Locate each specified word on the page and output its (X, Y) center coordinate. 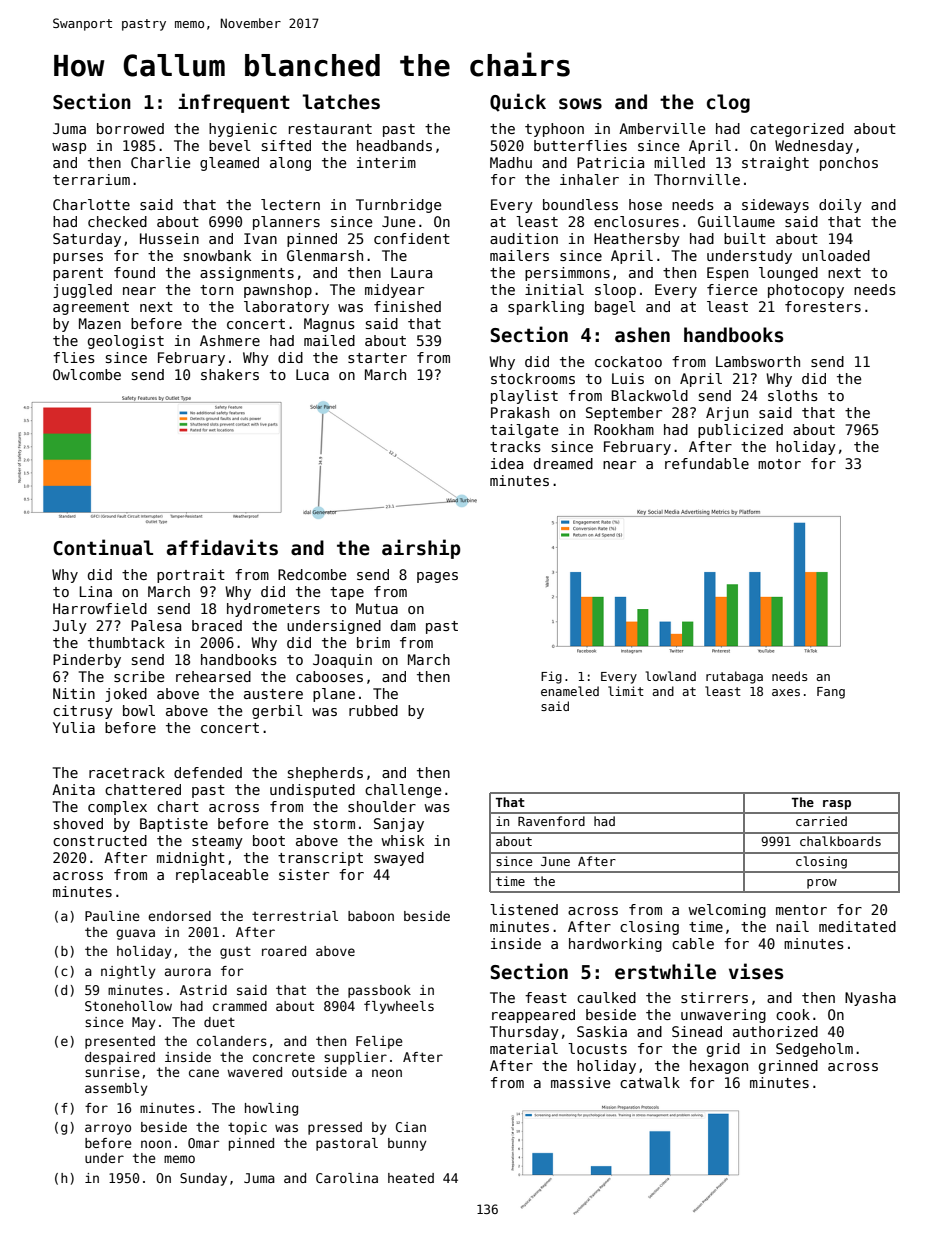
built (745, 238)
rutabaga (734, 677)
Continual (103, 547)
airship (421, 549)
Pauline (112, 916)
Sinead (697, 1031)
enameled (570, 691)
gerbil (277, 712)
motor (779, 464)
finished (407, 306)
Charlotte (91, 204)
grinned (788, 1067)
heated (411, 1178)
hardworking (615, 945)
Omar (203, 1143)
